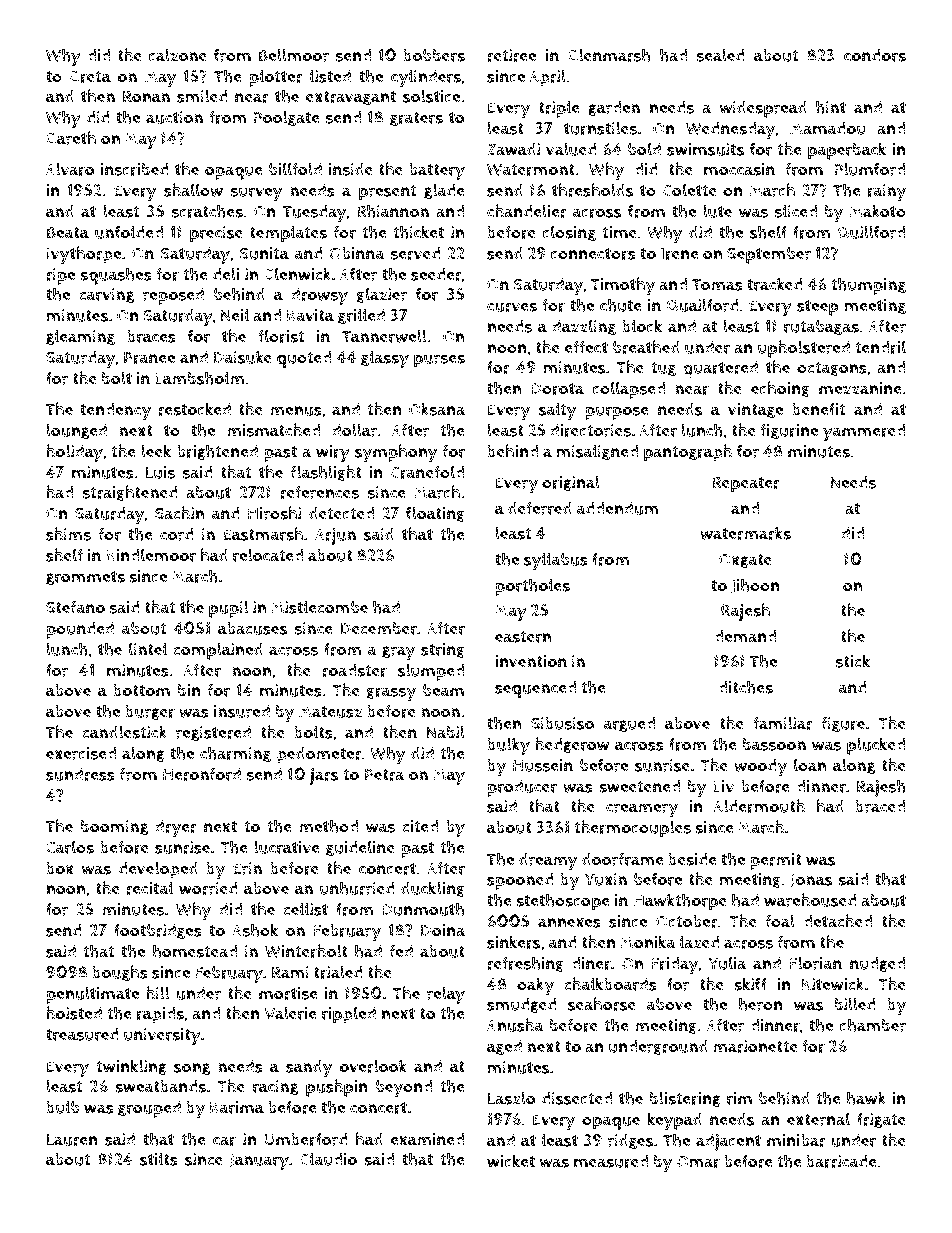 The image size is (952, 1233). I want to click on syllabus, so click(556, 561).
